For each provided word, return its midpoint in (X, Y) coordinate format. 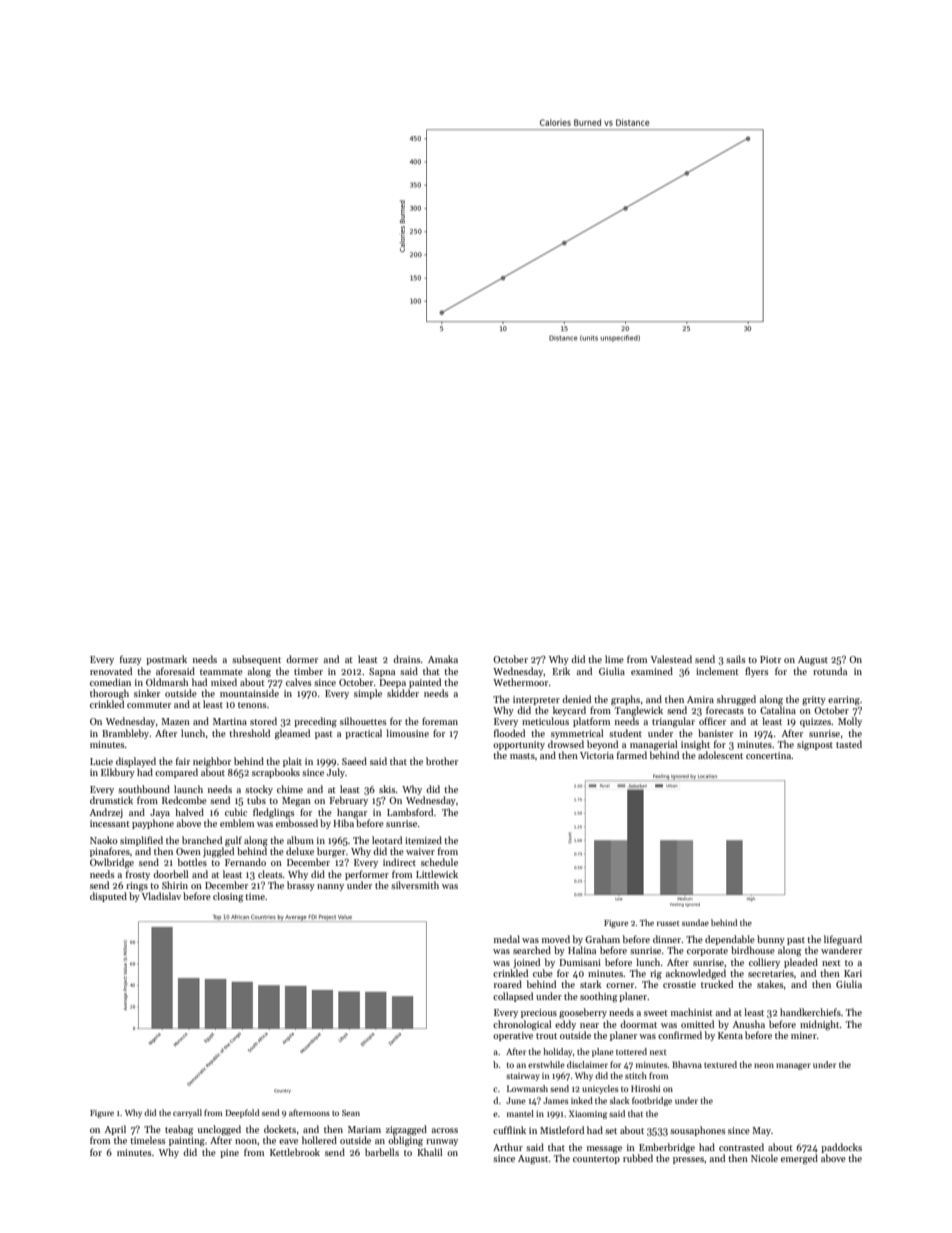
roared (508, 984)
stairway (523, 1077)
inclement (717, 671)
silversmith (415, 885)
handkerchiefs (810, 1012)
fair (183, 761)
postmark (166, 660)
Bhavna (687, 1064)
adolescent (720, 755)
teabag (179, 1130)
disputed (108, 897)
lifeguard (843, 940)
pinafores (110, 852)
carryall (187, 1113)
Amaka (443, 659)
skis (387, 789)
